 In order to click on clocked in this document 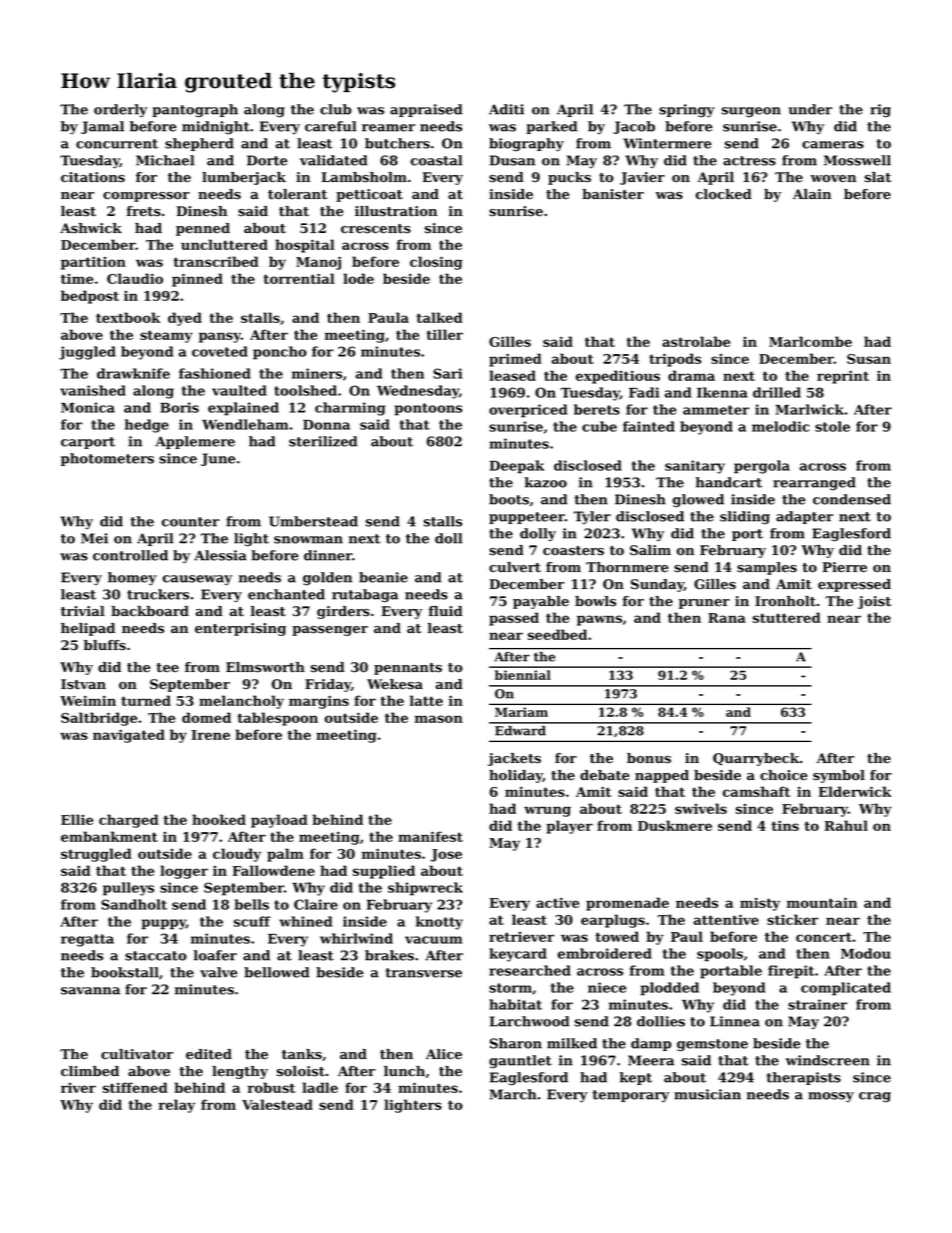, I will do `click(724, 194)`.
